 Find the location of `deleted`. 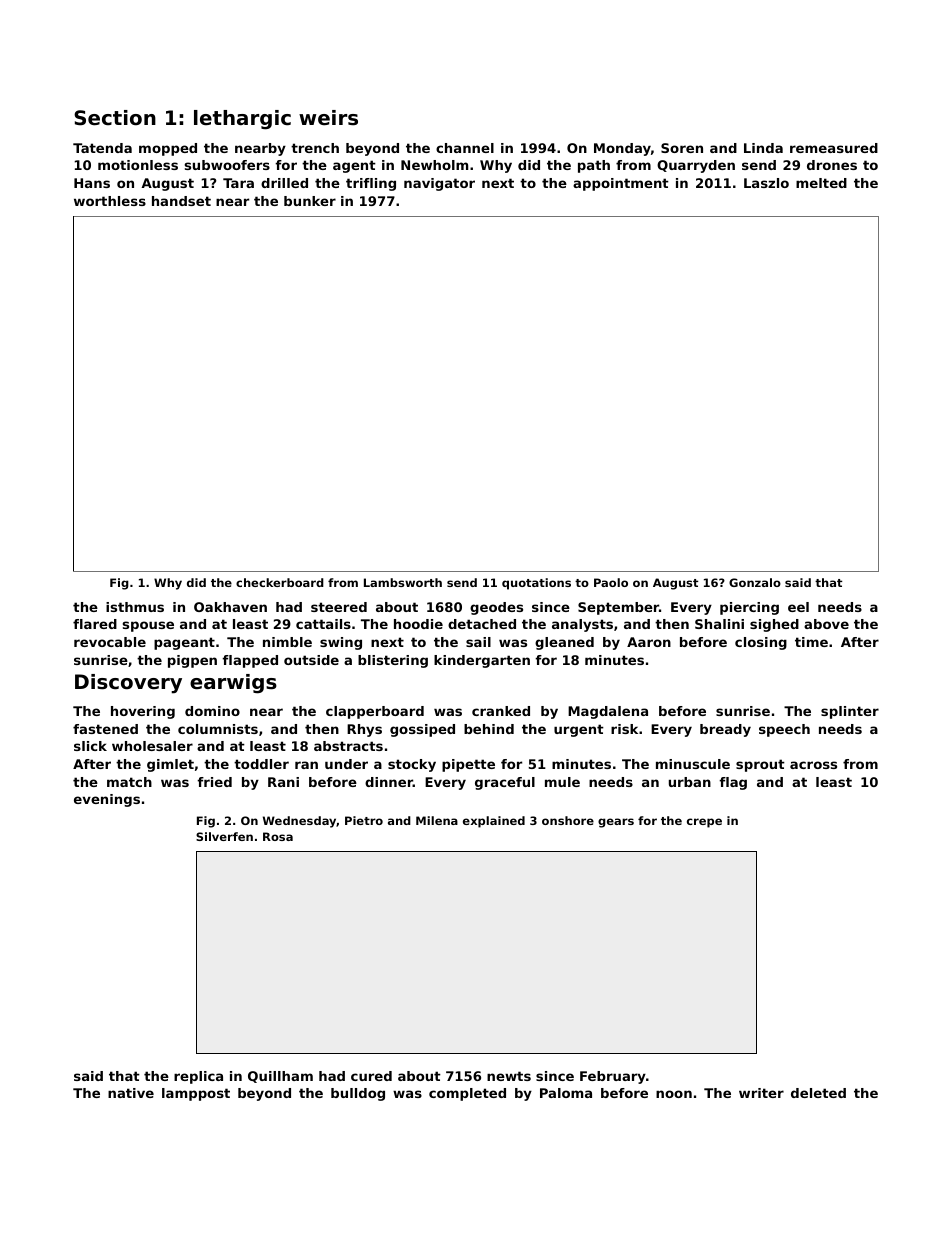

deleted is located at coordinates (818, 1093).
